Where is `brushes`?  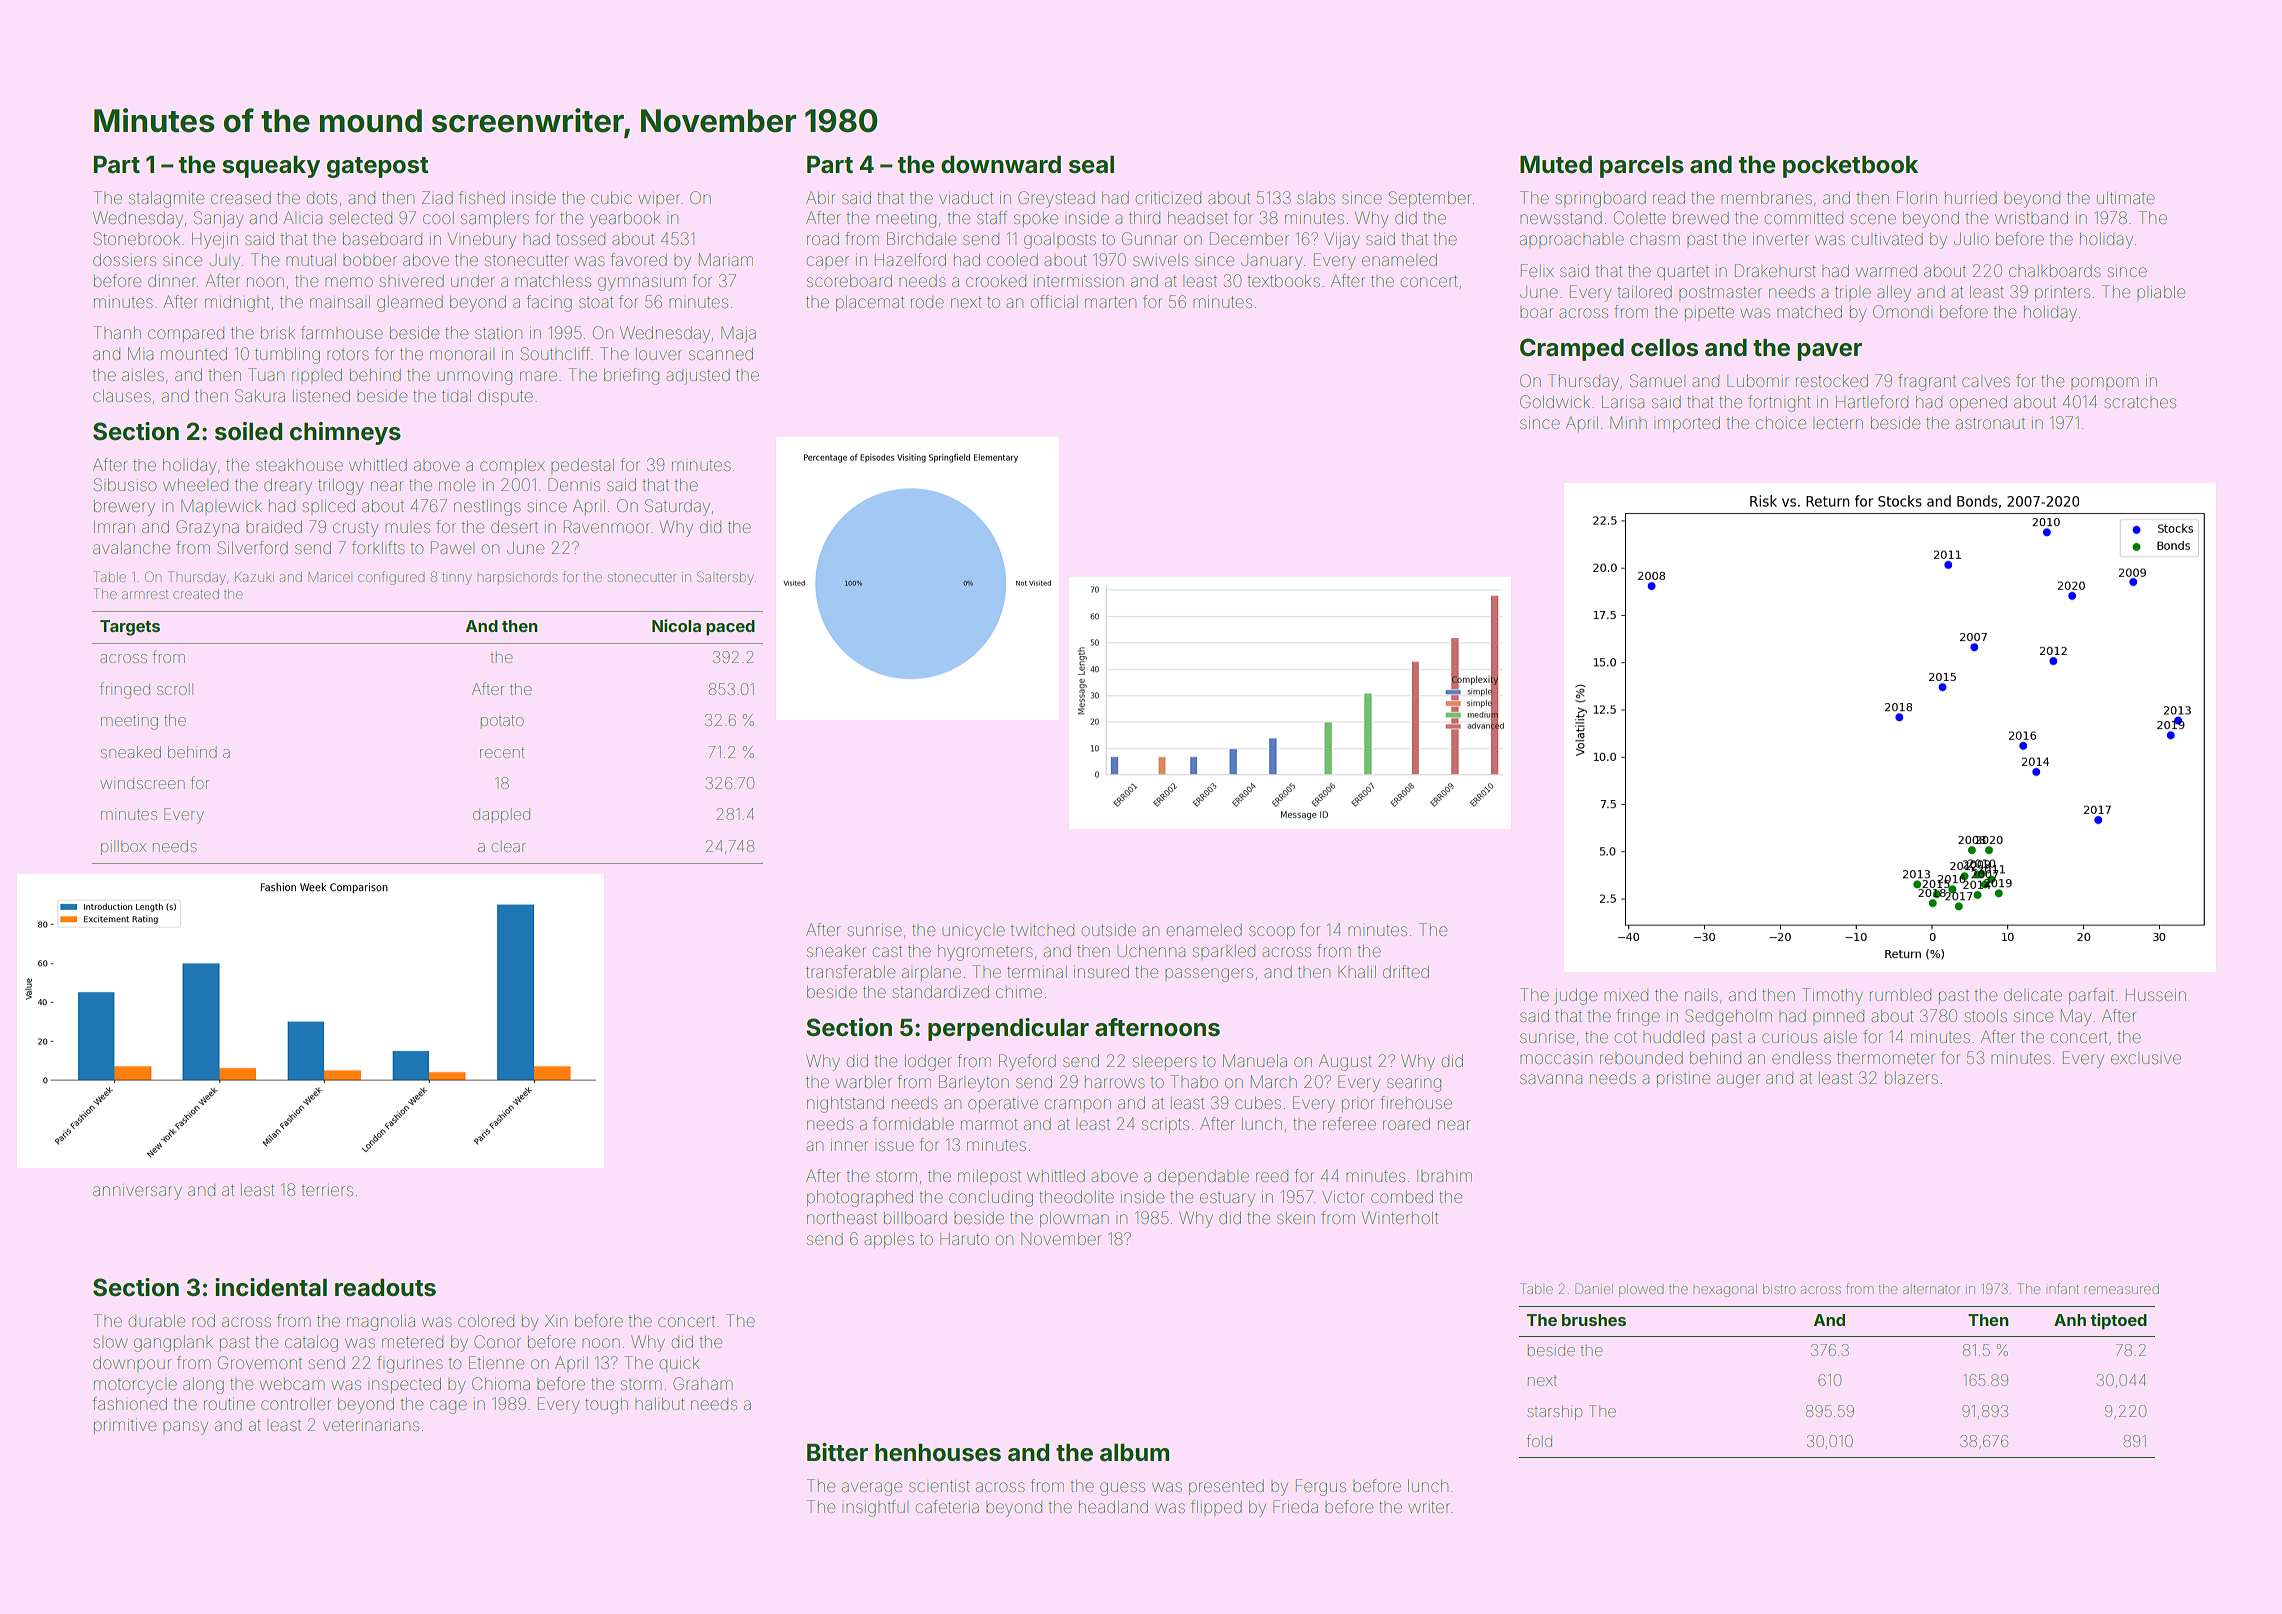 brushes is located at coordinates (1594, 1320).
